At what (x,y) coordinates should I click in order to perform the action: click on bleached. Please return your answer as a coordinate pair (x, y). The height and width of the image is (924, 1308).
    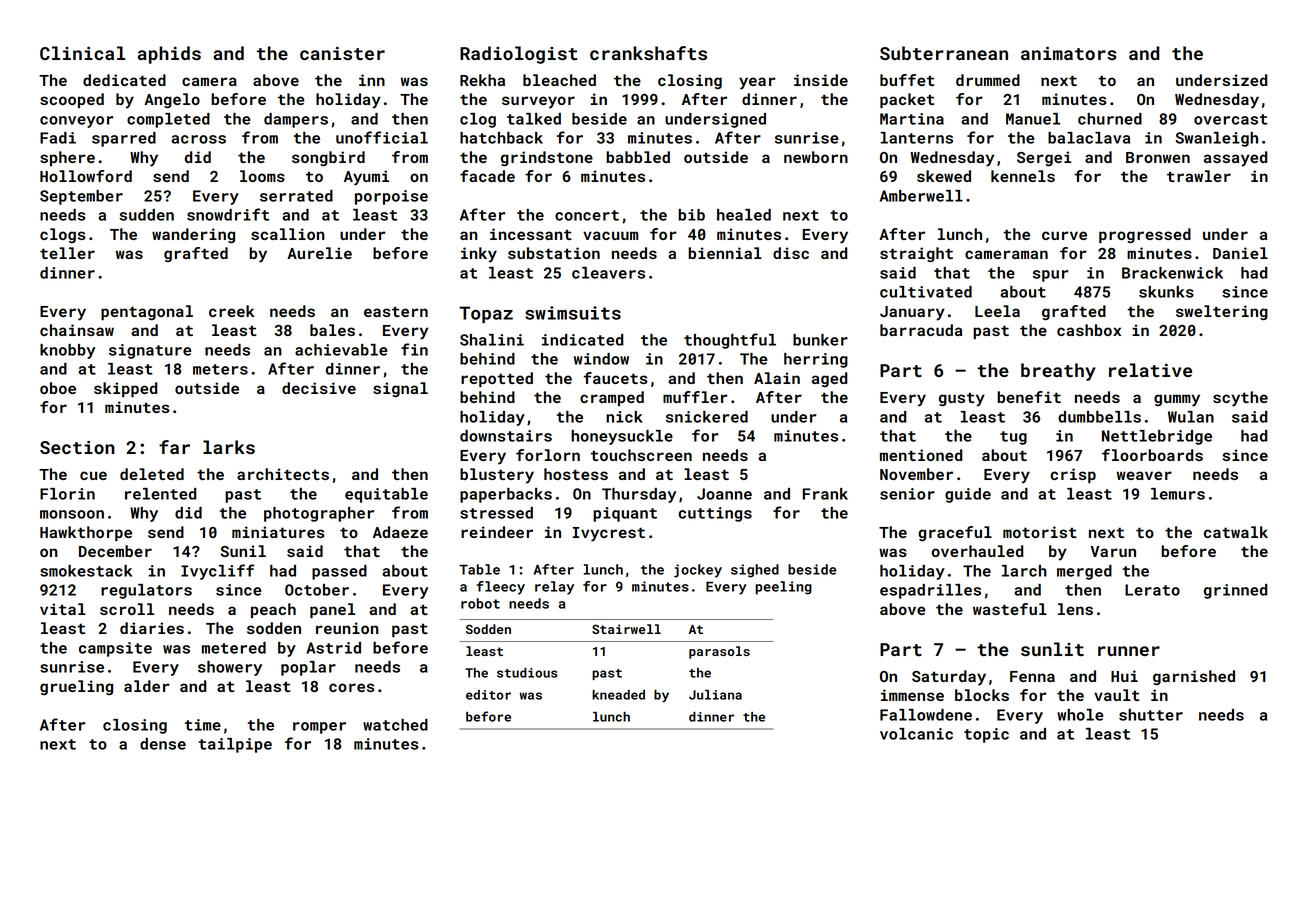
    Looking at the image, I should click on (559, 80).
